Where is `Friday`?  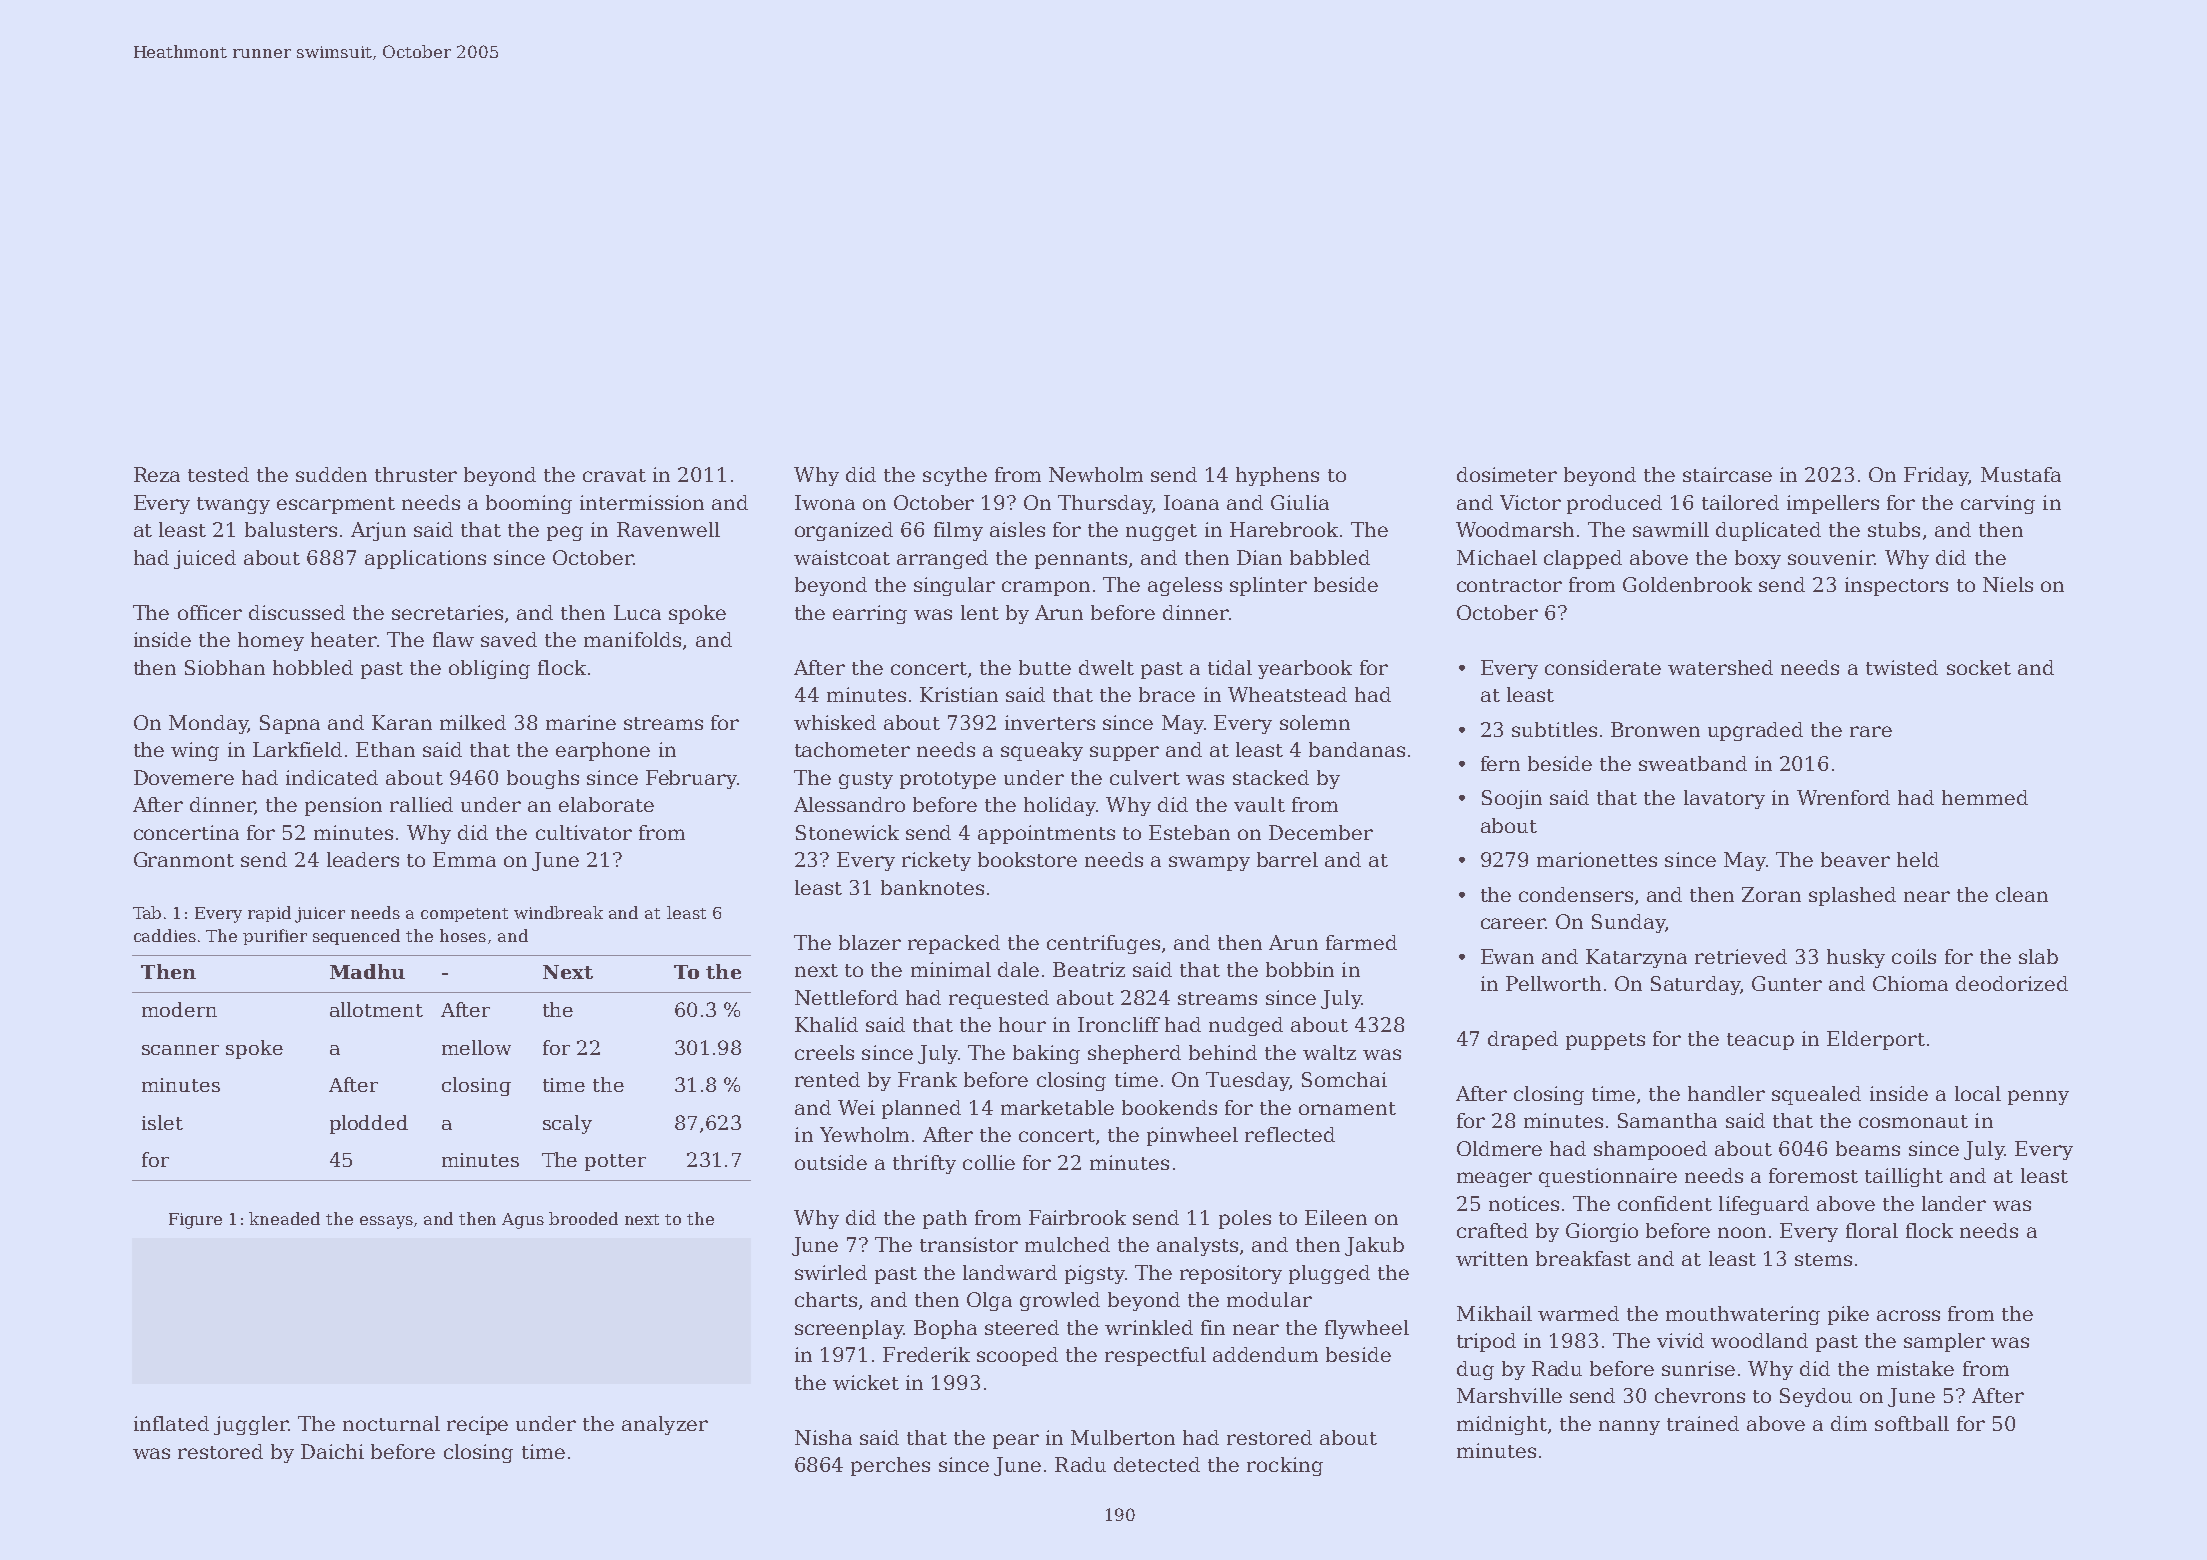 Friday is located at coordinates (1936, 476).
